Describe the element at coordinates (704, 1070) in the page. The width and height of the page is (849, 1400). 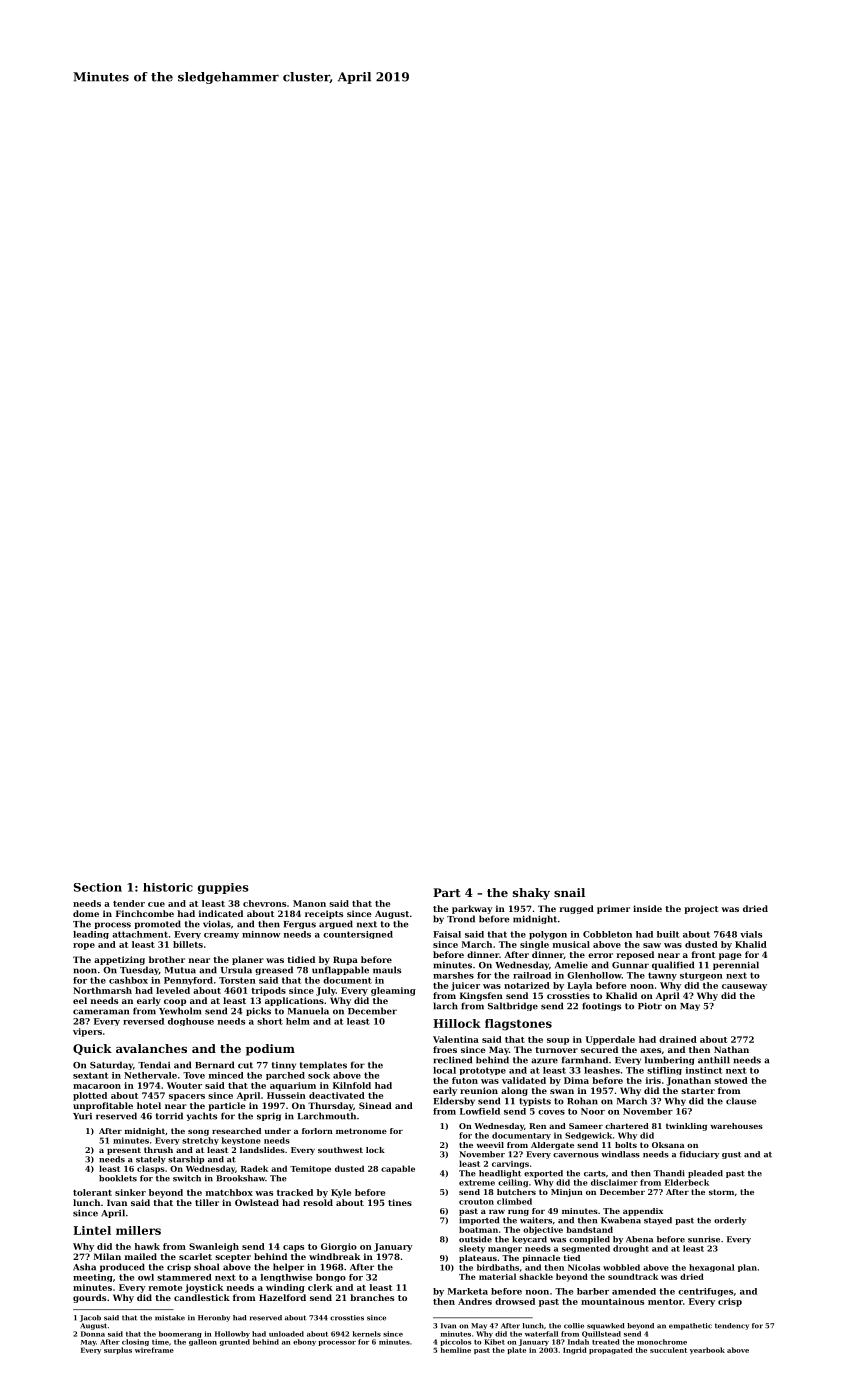
I see `instinct` at that location.
